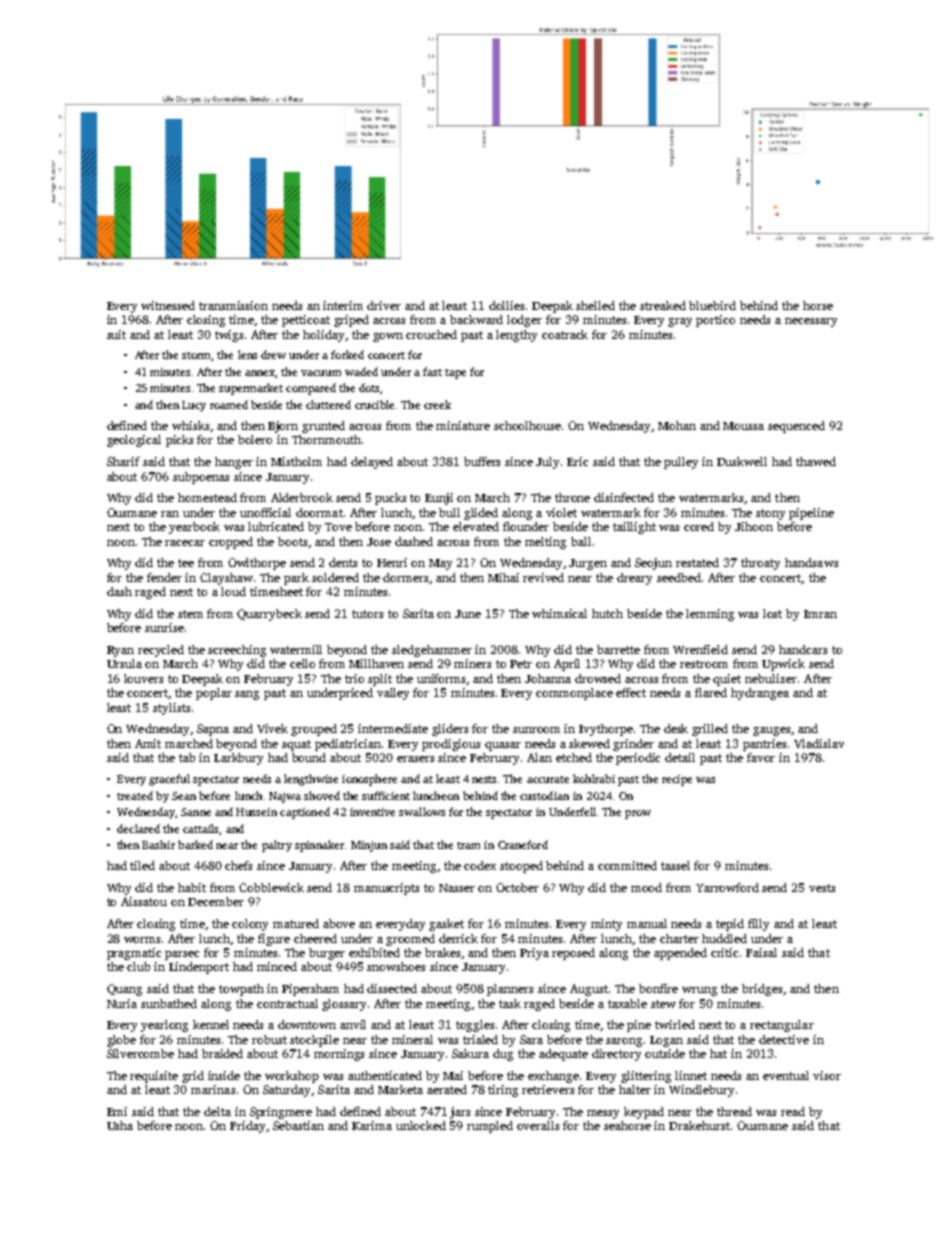 This screenshot has height=1233, width=952. What do you see at coordinates (761, 757) in the screenshot?
I see `favor` at bounding box center [761, 757].
